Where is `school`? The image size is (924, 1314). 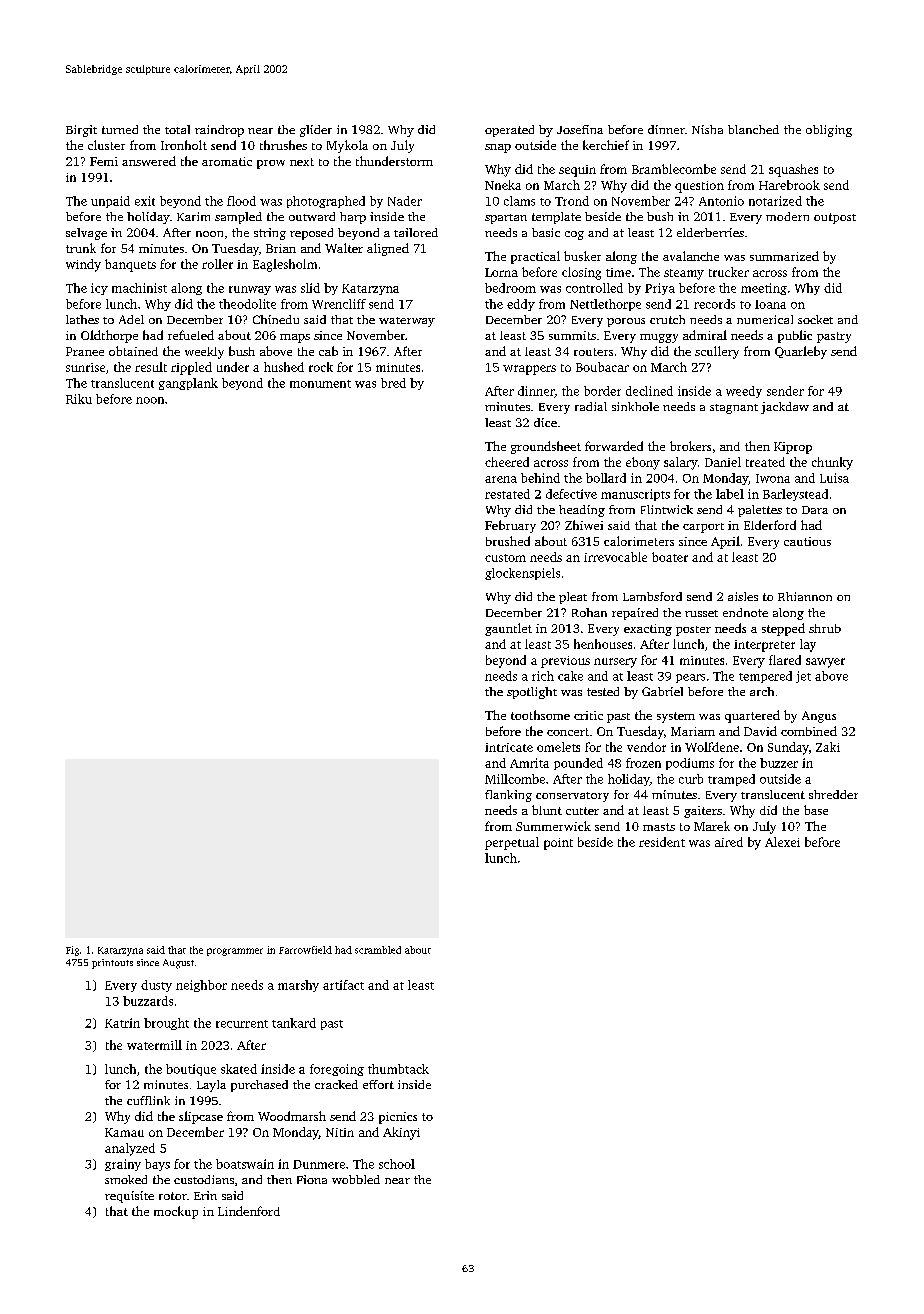 school is located at coordinates (397, 1164).
